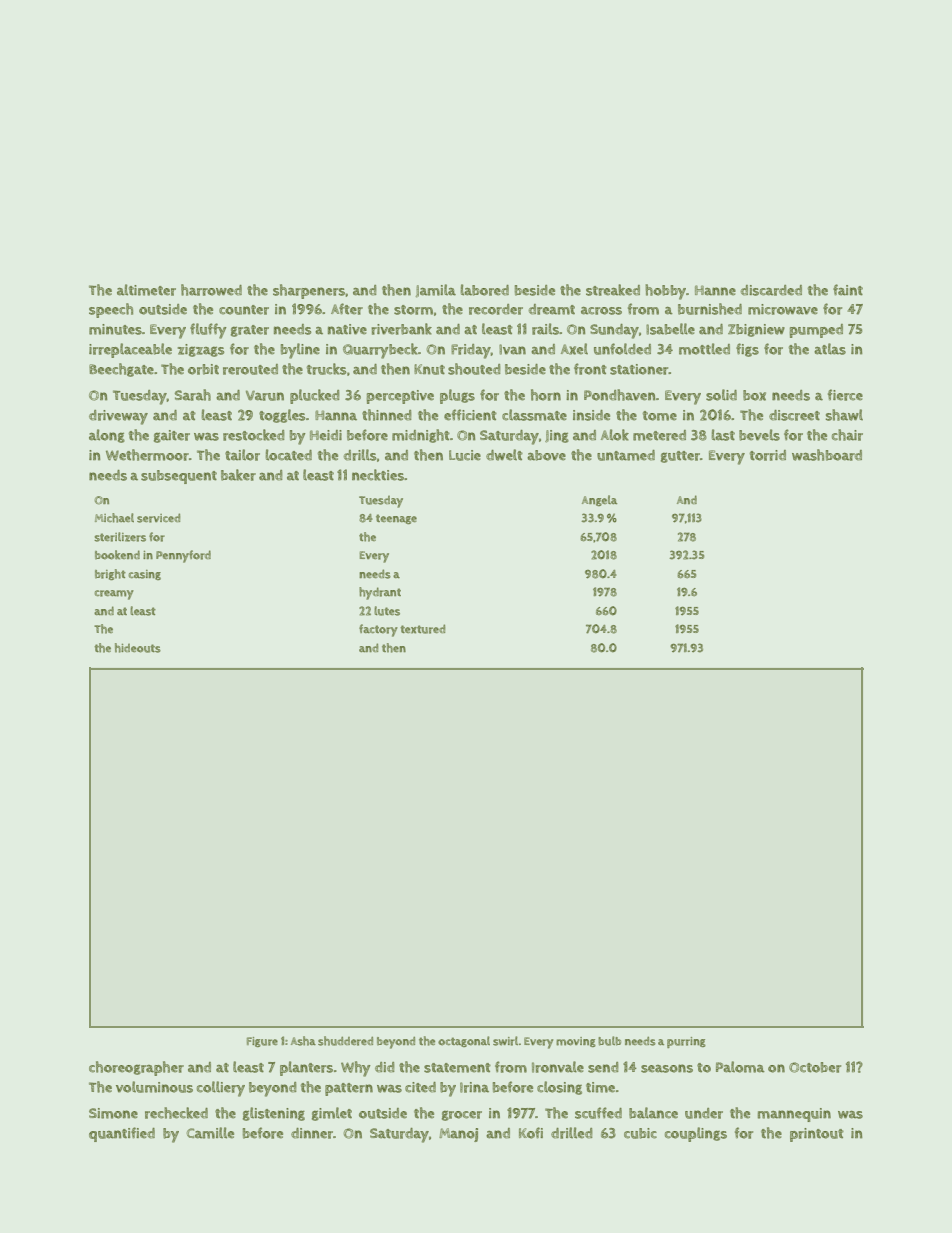 The width and height of the screenshot is (952, 1233). I want to click on hideouts, so click(138, 648).
